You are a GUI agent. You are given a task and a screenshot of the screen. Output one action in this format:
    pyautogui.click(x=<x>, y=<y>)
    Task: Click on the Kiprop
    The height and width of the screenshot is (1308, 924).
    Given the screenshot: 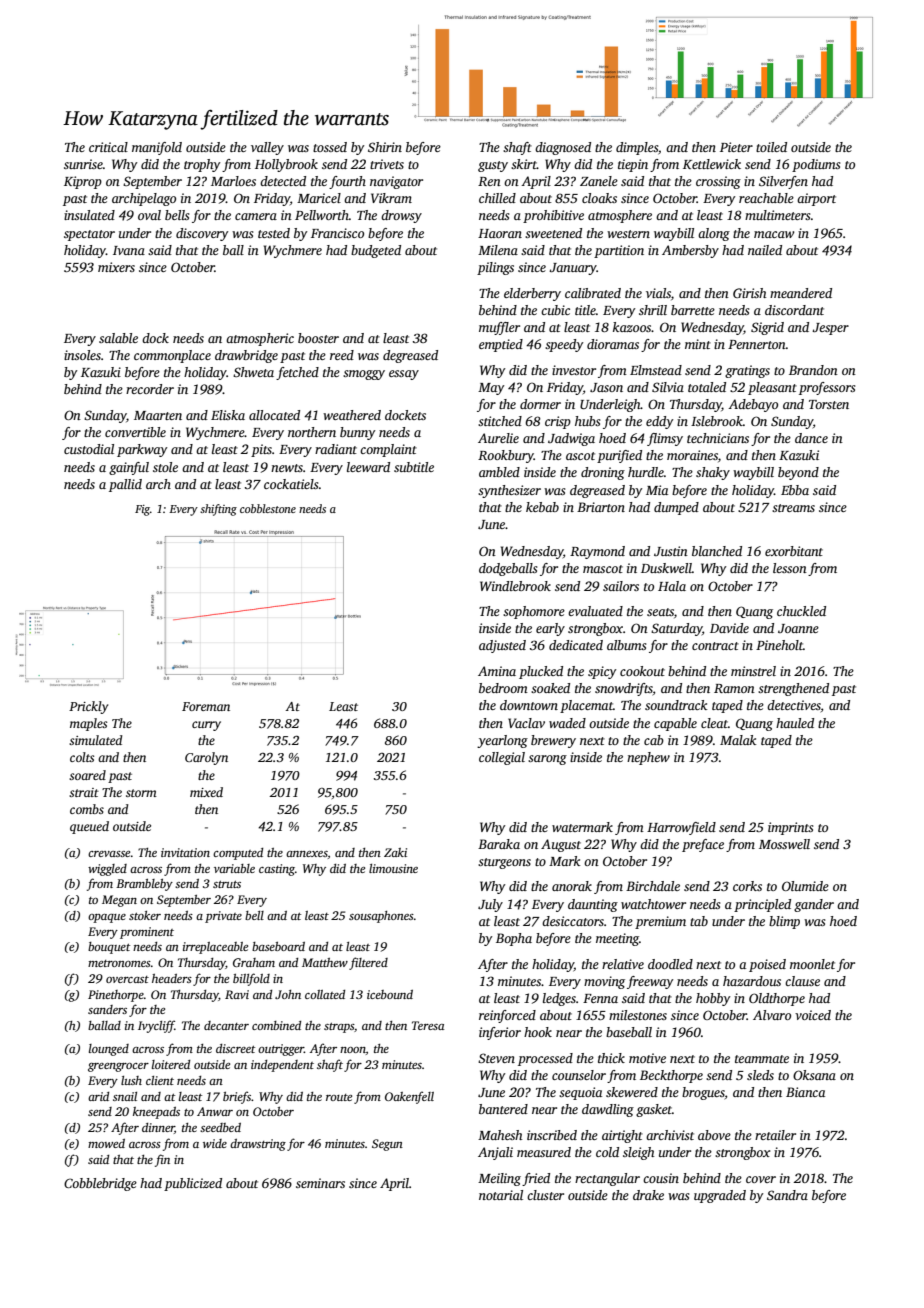 What is the action you would take?
    pyautogui.click(x=83, y=182)
